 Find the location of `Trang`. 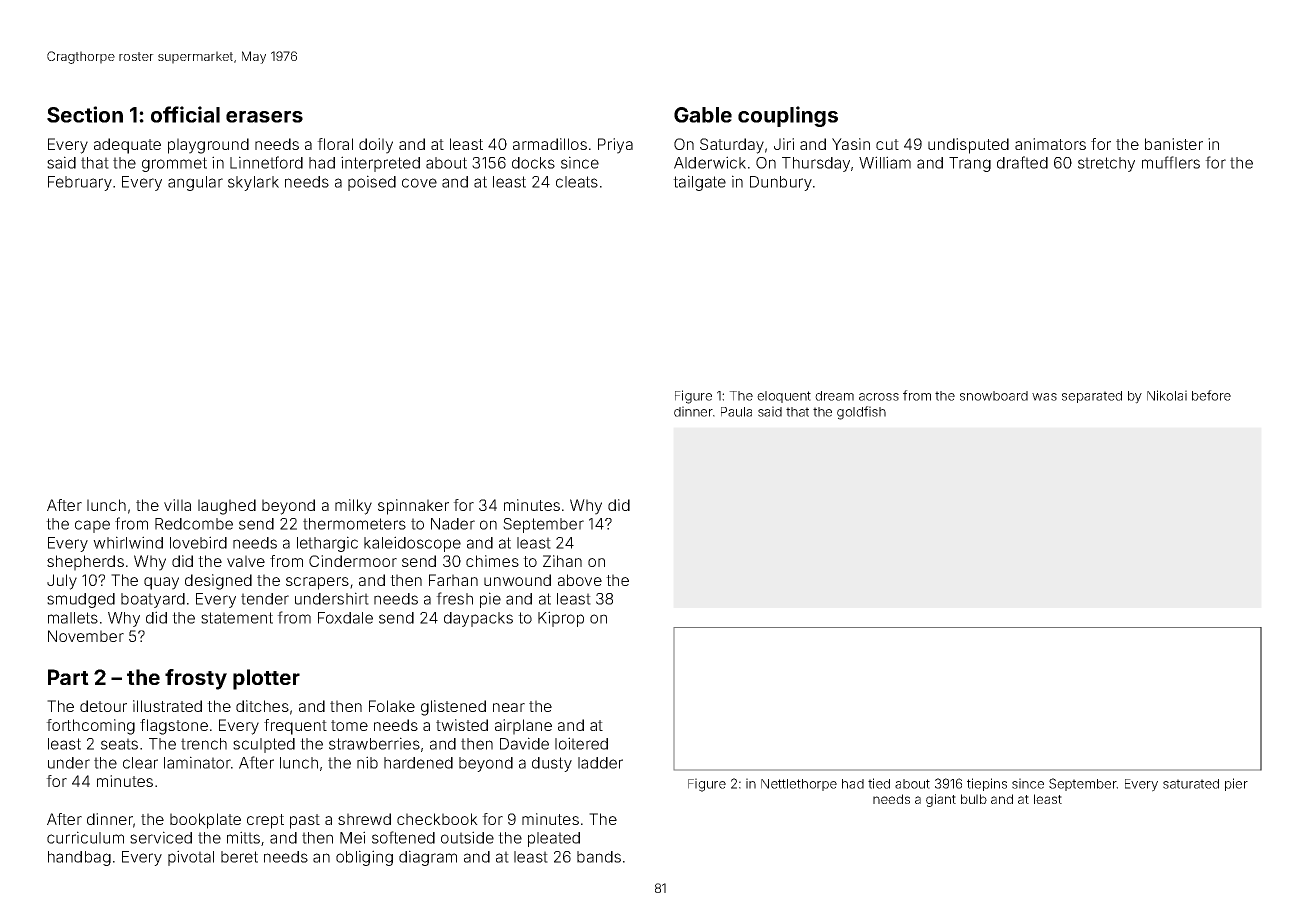

Trang is located at coordinates (970, 164).
